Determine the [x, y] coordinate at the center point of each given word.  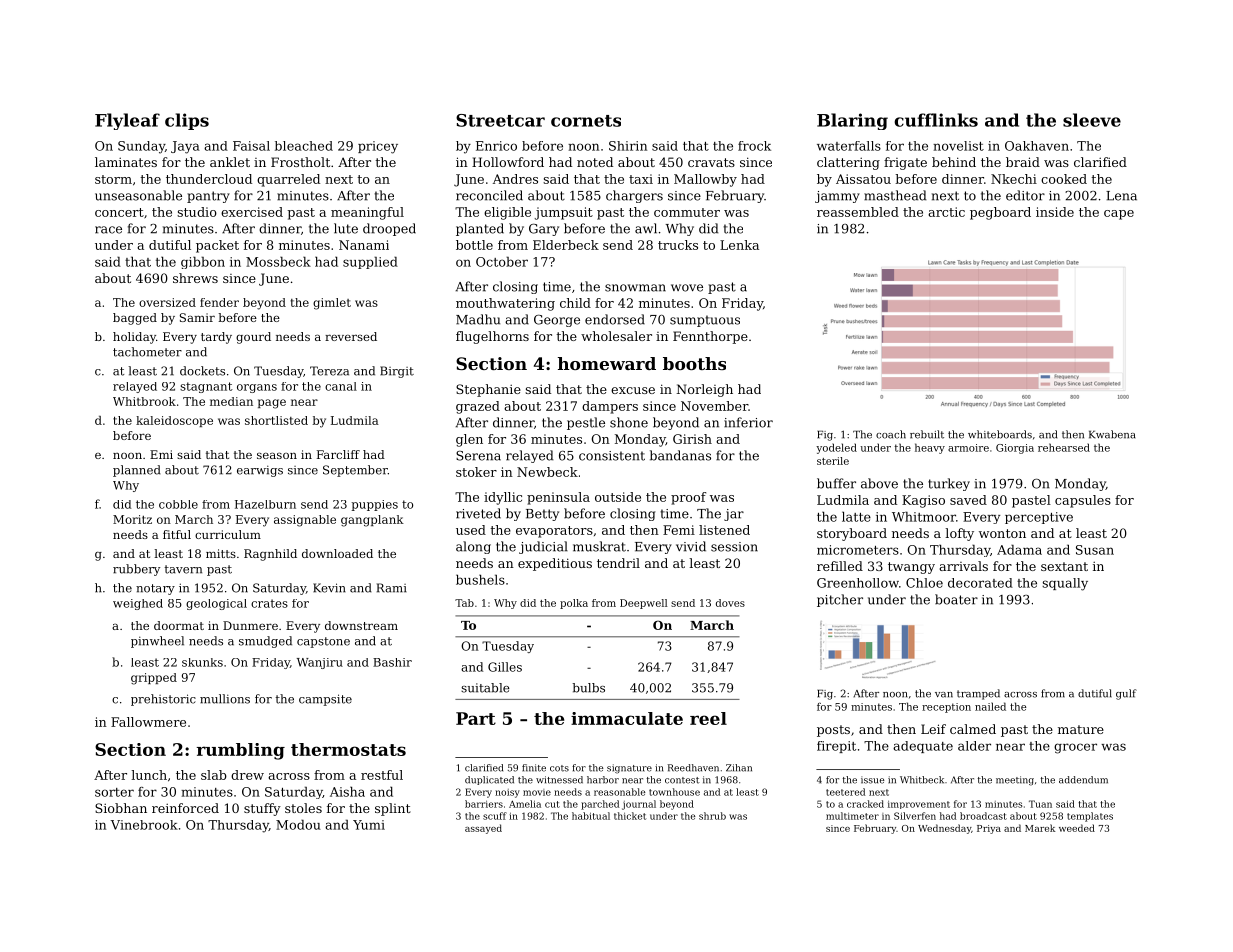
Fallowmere [148, 722]
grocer [1075, 748]
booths [694, 363]
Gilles [505, 667]
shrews [195, 278]
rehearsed [1064, 447]
